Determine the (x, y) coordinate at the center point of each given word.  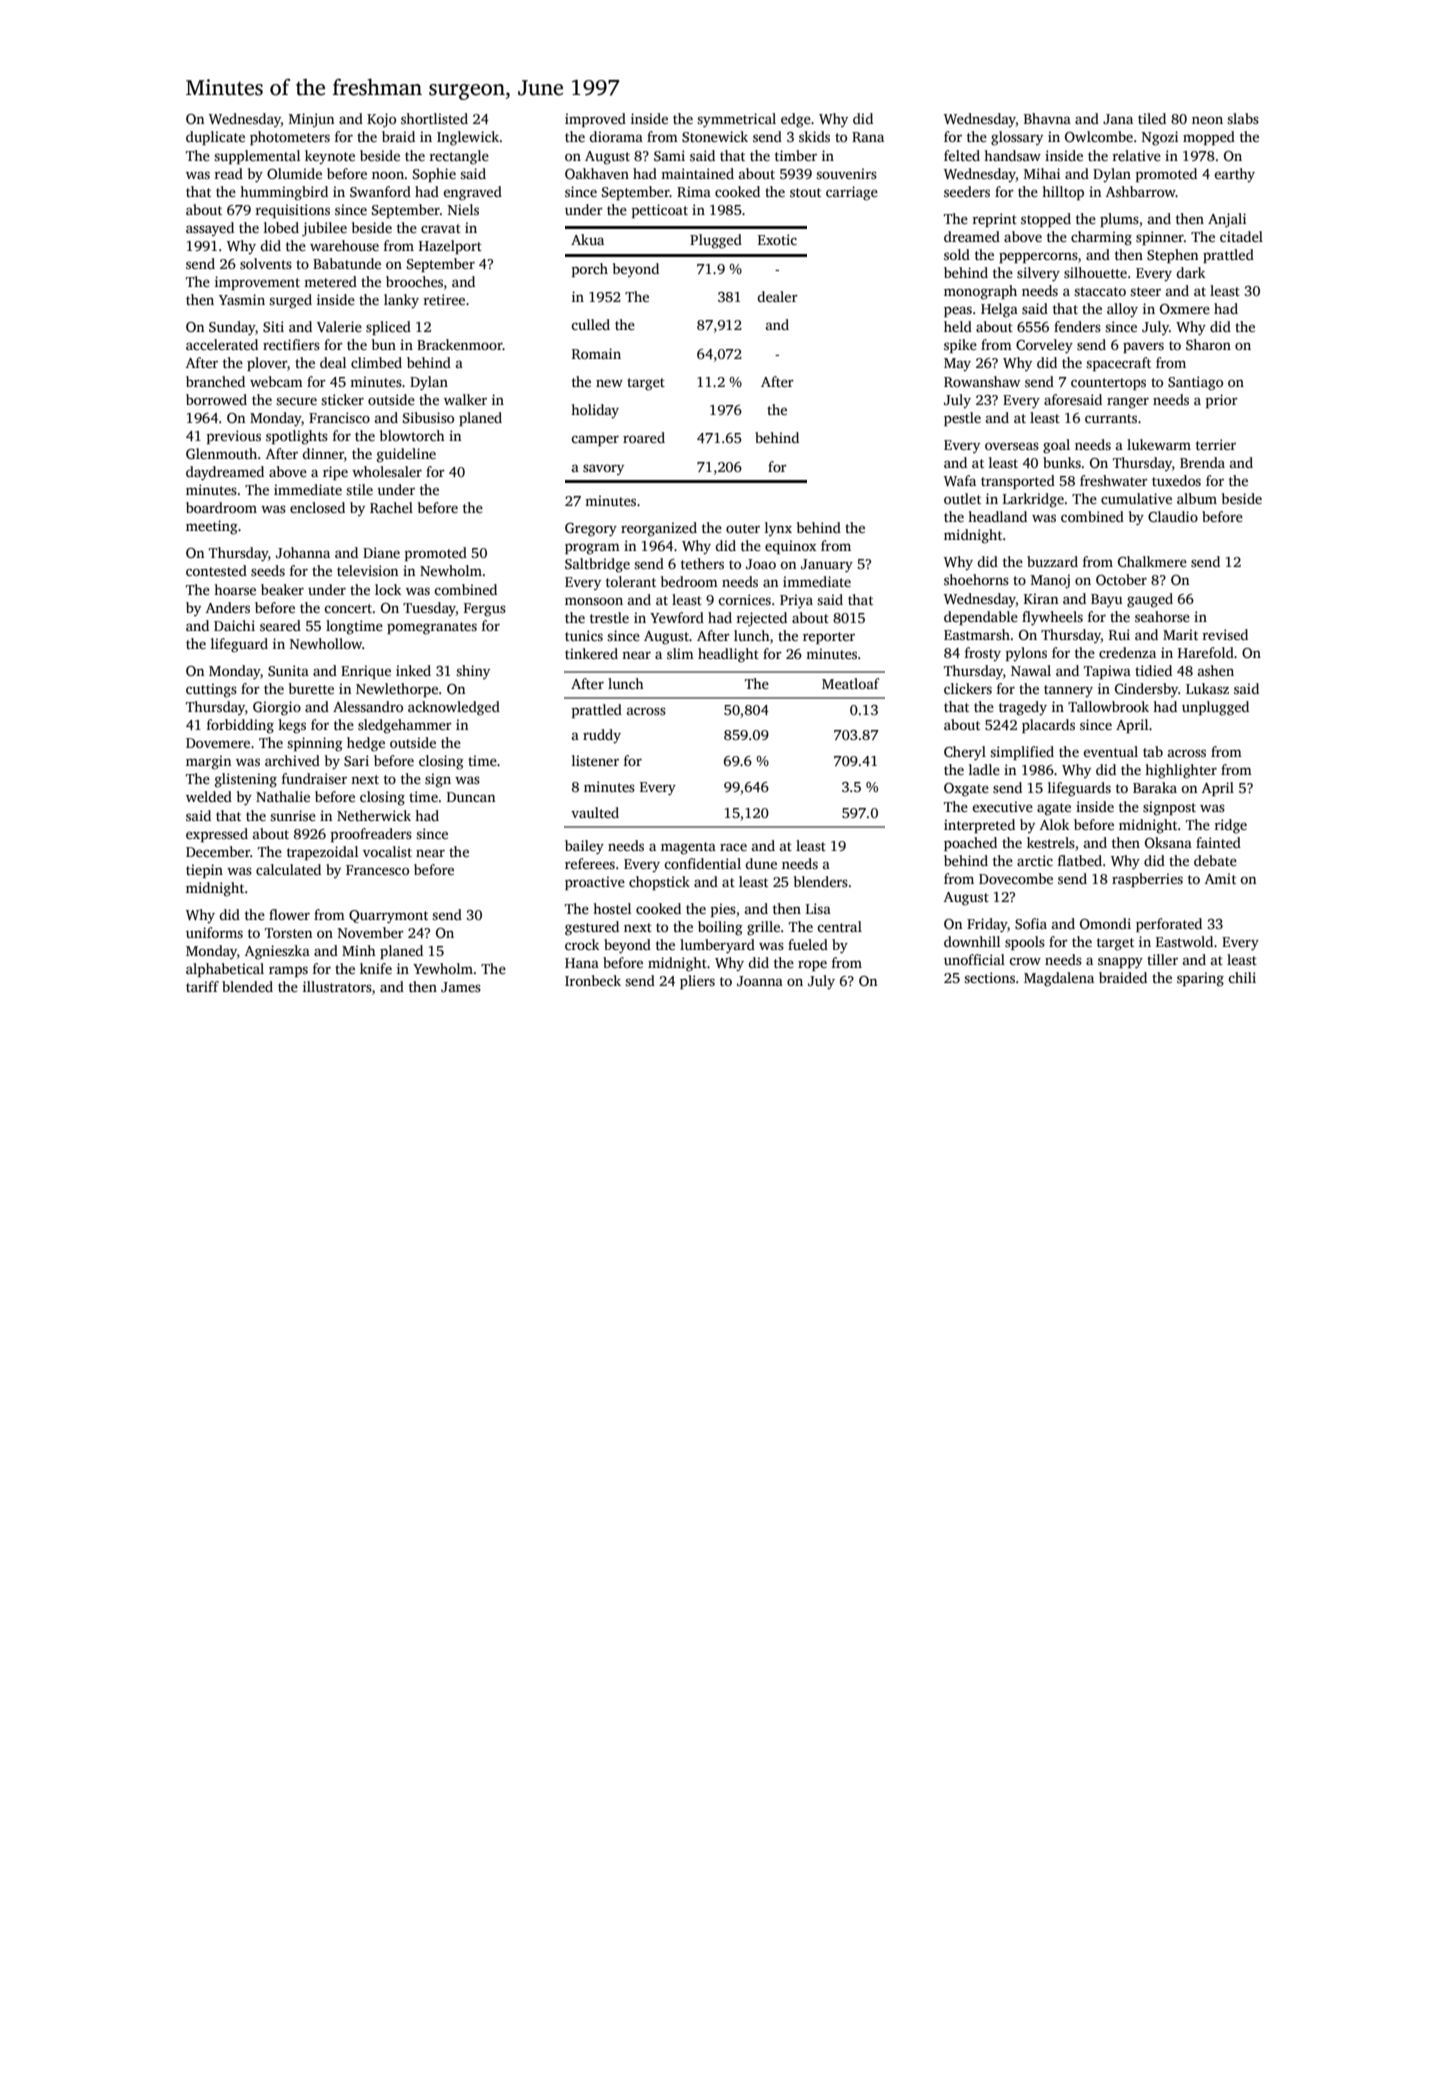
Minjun (311, 120)
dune (761, 863)
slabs (1243, 118)
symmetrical (736, 120)
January (827, 566)
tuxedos (1176, 480)
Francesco (377, 870)
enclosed (317, 507)
